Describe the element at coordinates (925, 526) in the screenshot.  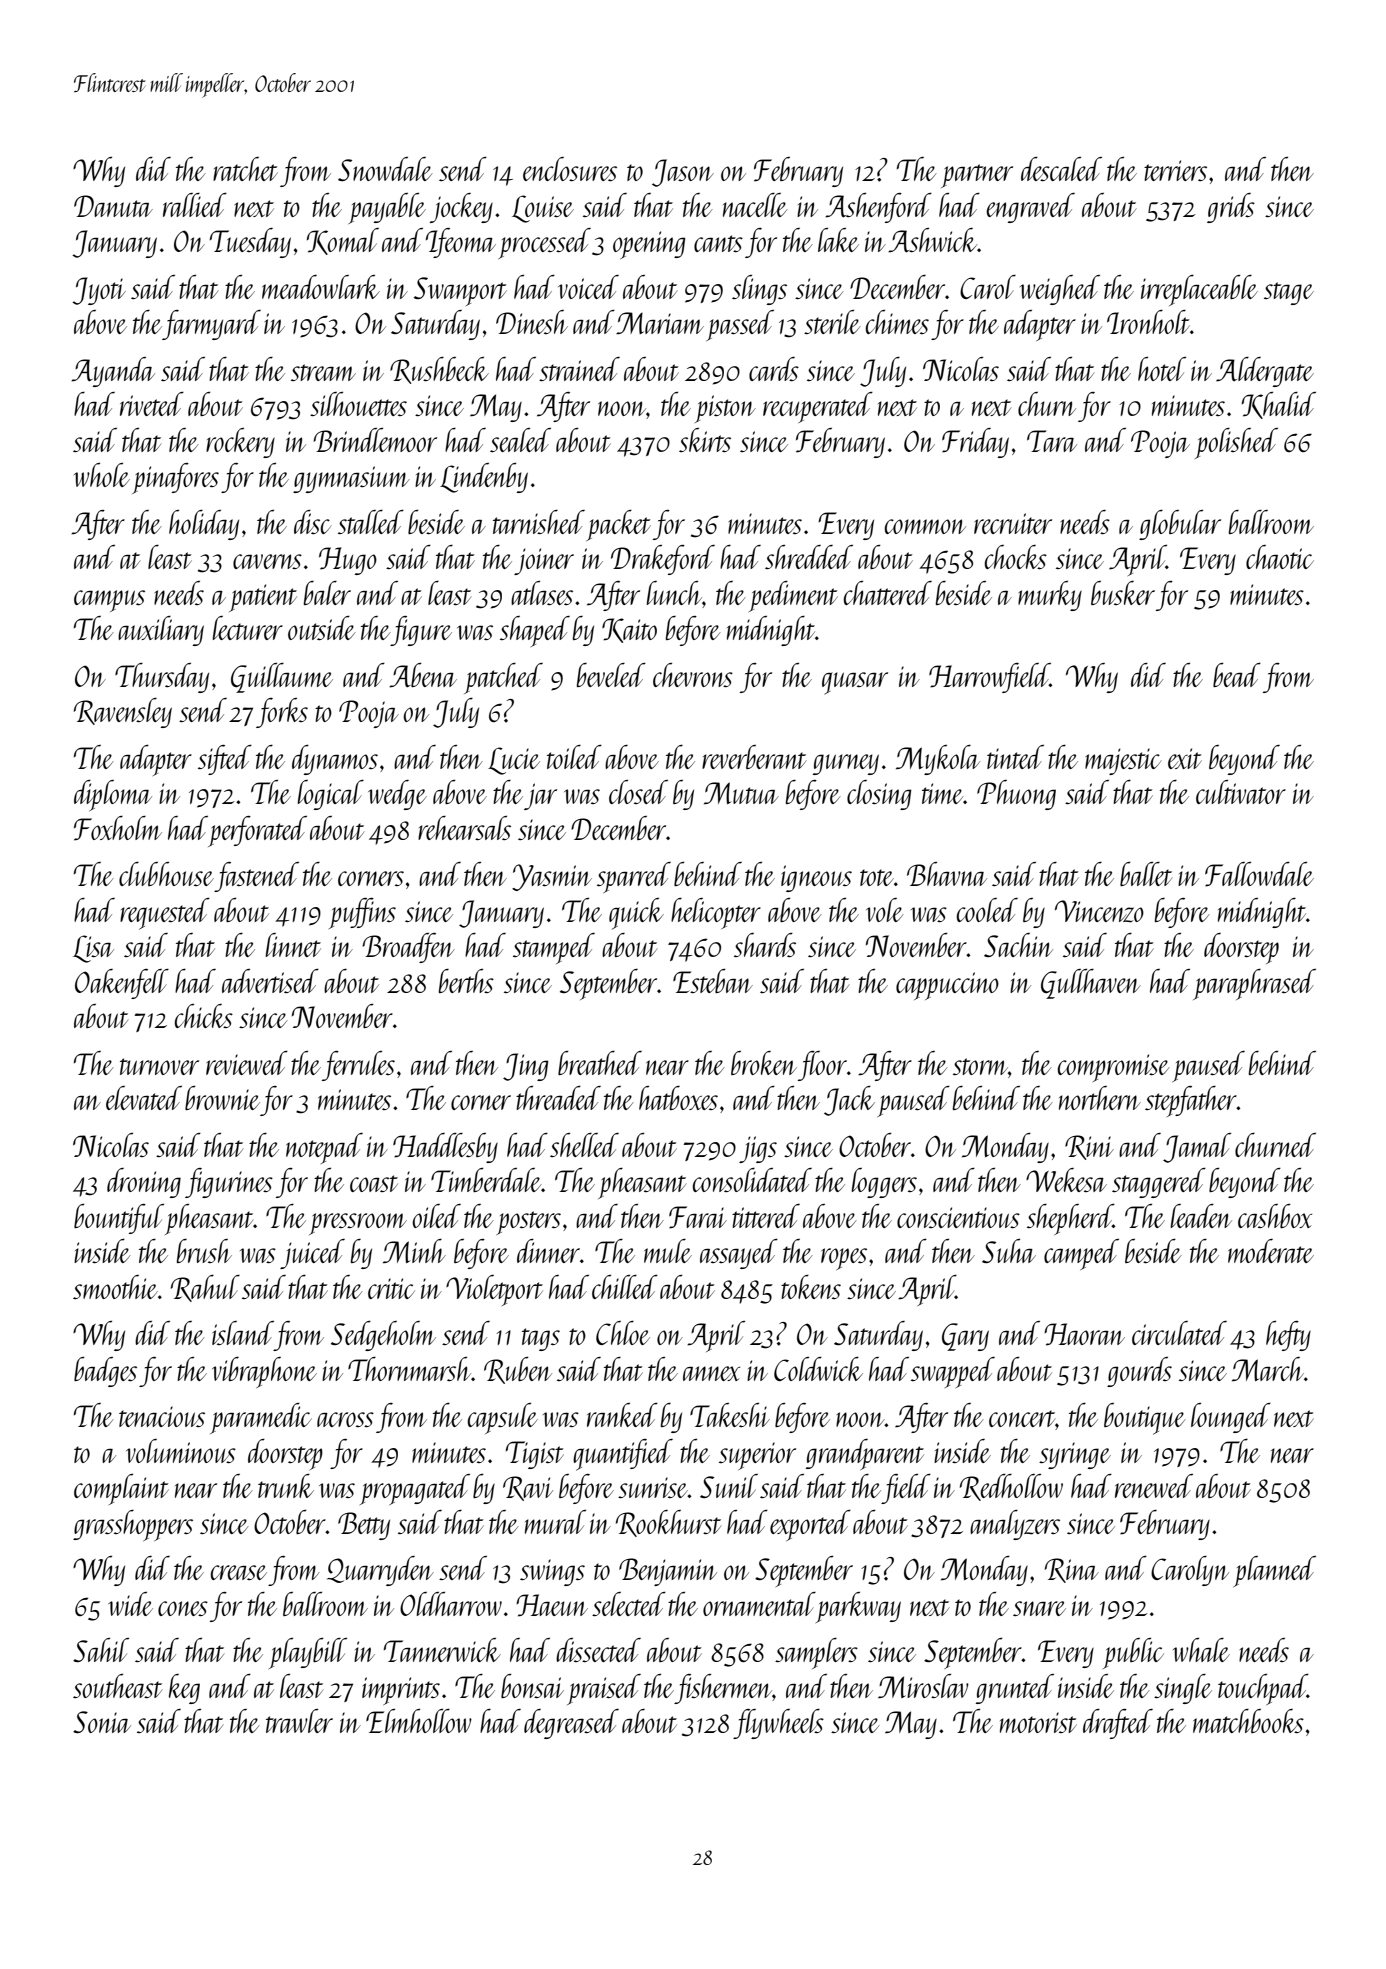
I see `common` at that location.
